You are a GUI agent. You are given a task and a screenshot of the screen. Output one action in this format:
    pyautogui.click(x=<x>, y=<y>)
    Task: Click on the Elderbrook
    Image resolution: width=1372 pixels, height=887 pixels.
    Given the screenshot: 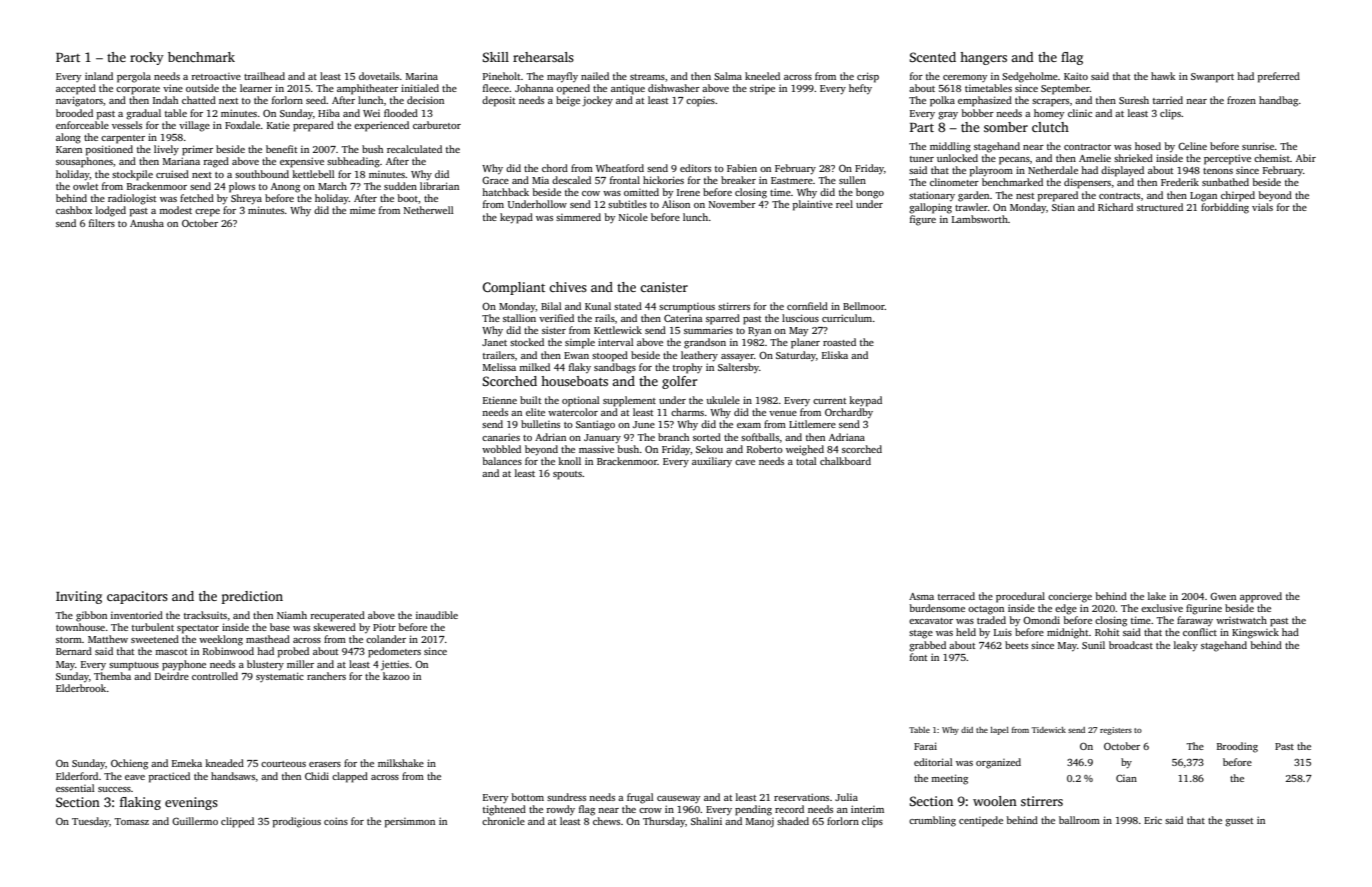 What is the action you would take?
    pyautogui.click(x=81, y=688)
